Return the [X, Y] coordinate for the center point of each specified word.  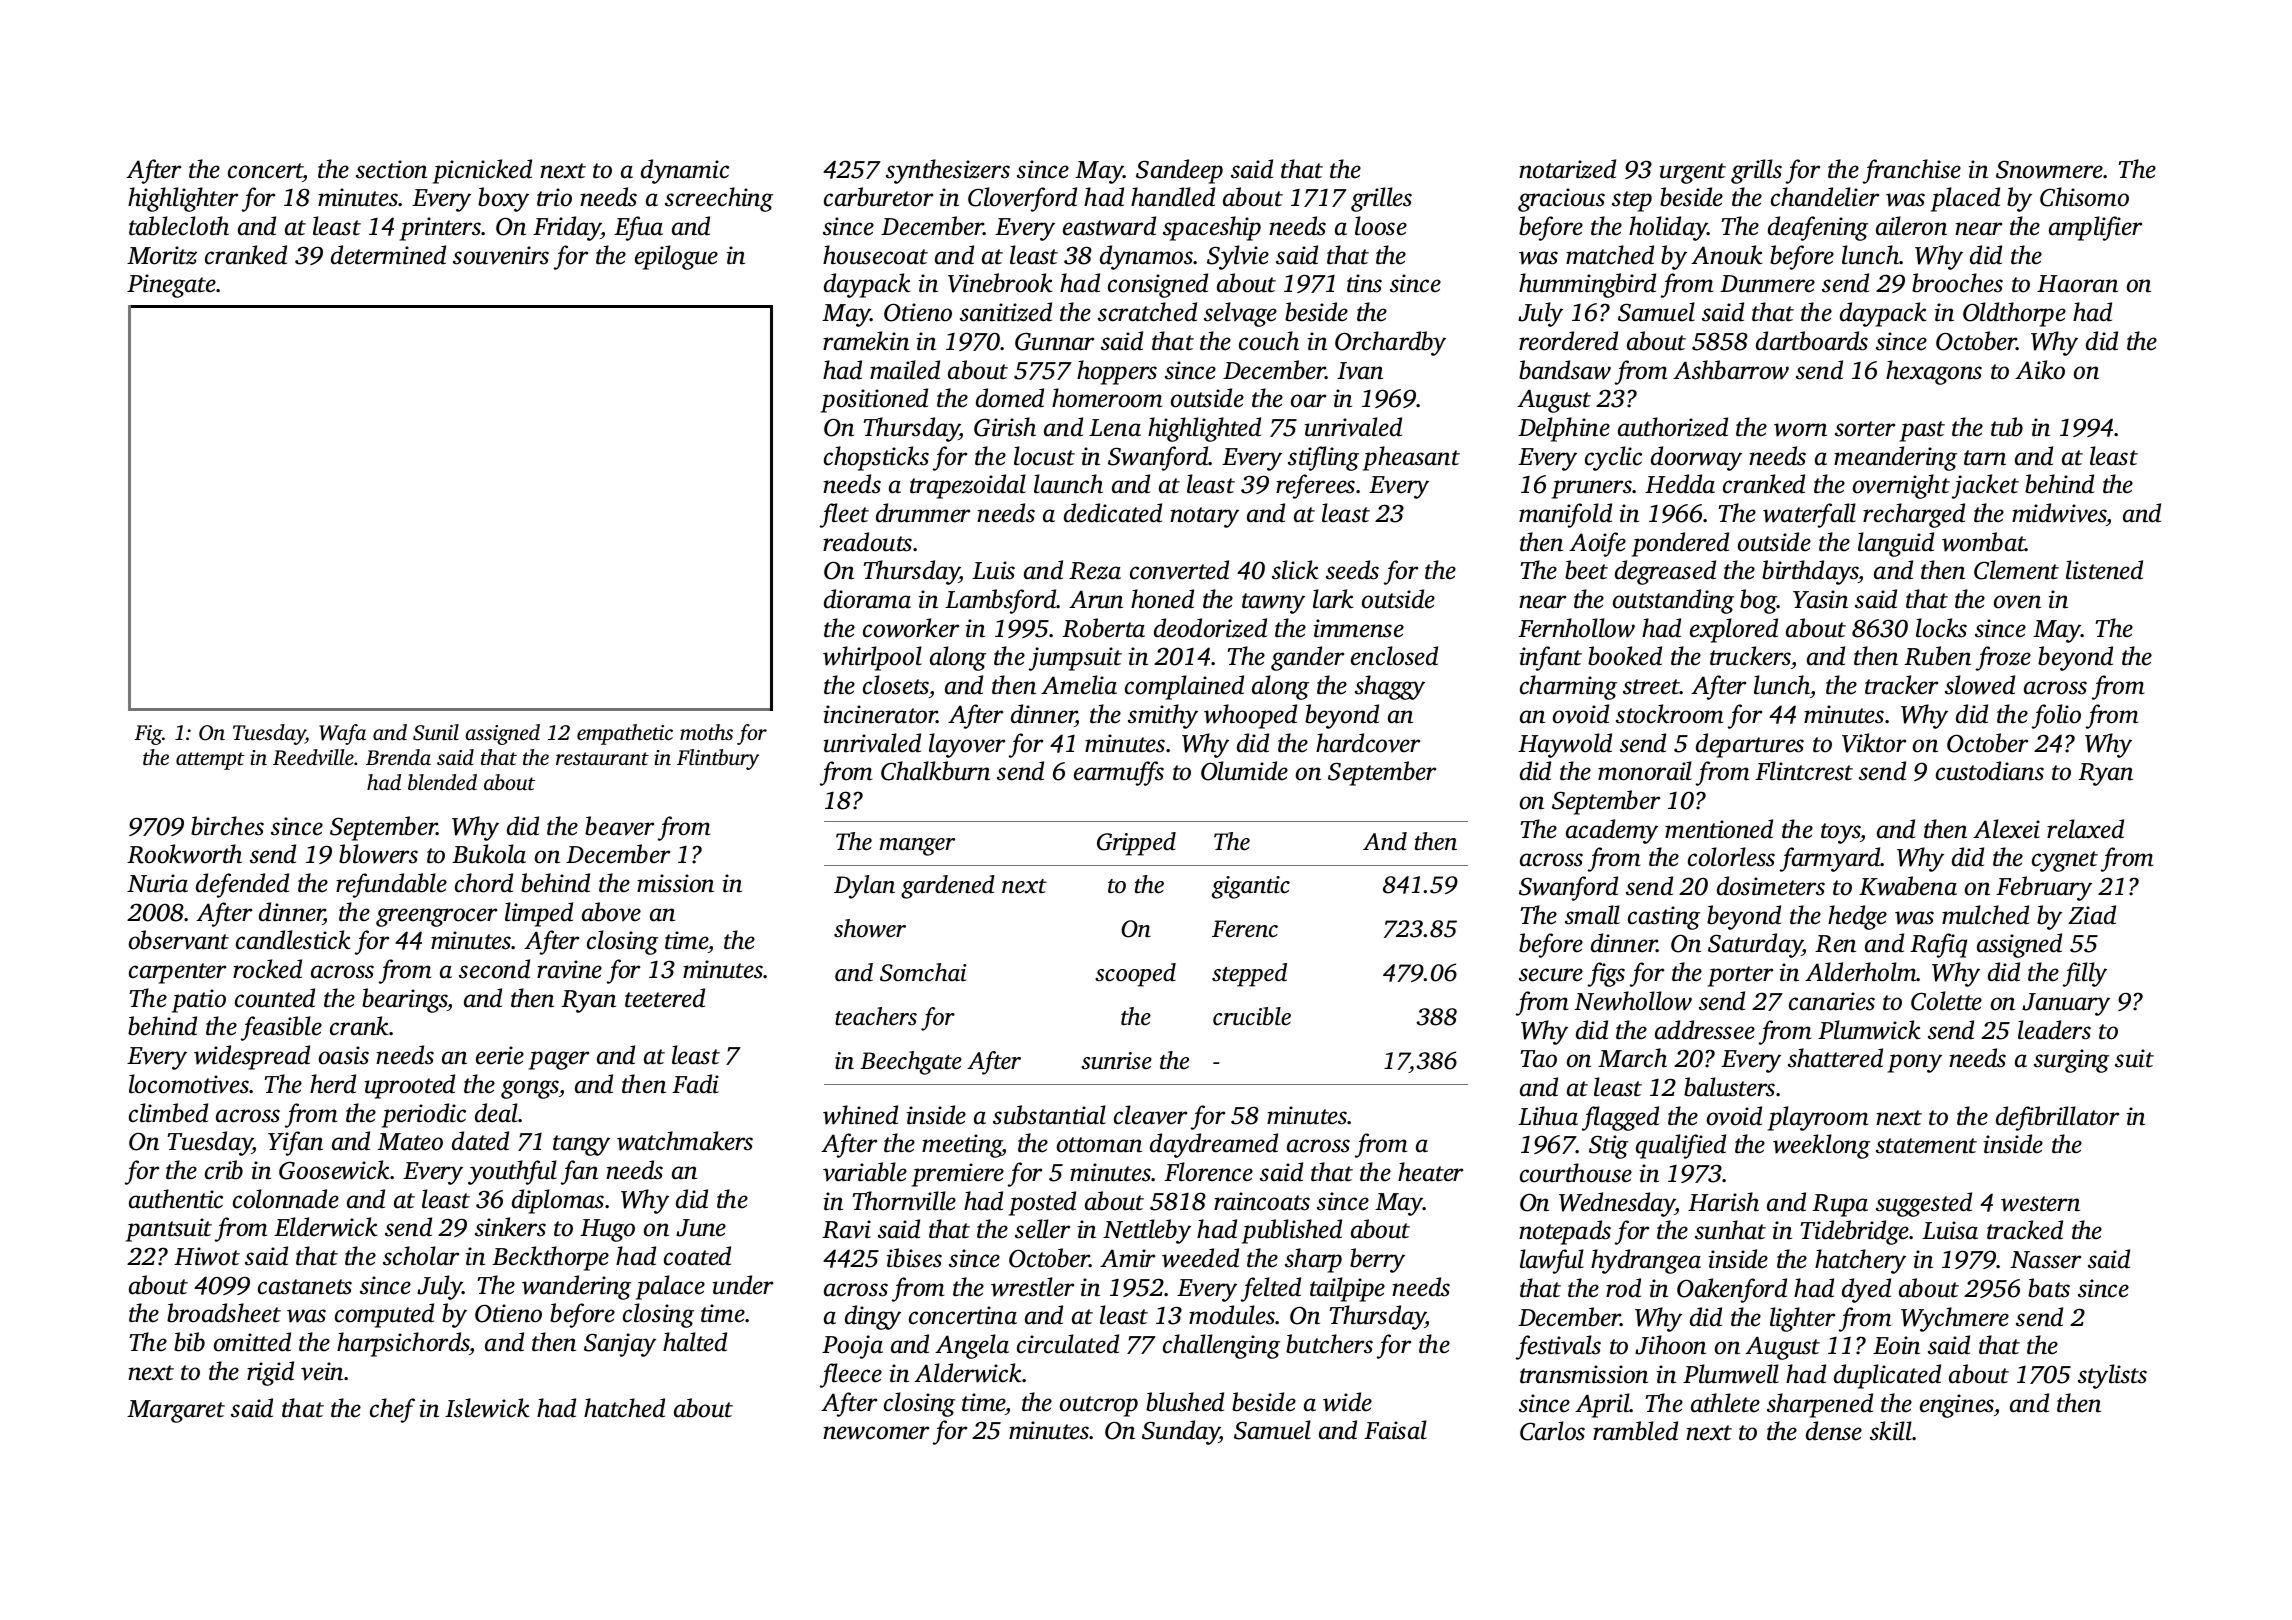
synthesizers [948, 171]
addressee [1705, 1030]
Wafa [342, 734]
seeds [1352, 570]
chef [392, 1410]
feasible [281, 1028]
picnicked [482, 171]
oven [2017, 602]
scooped [1135, 975]
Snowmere [2049, 169]
